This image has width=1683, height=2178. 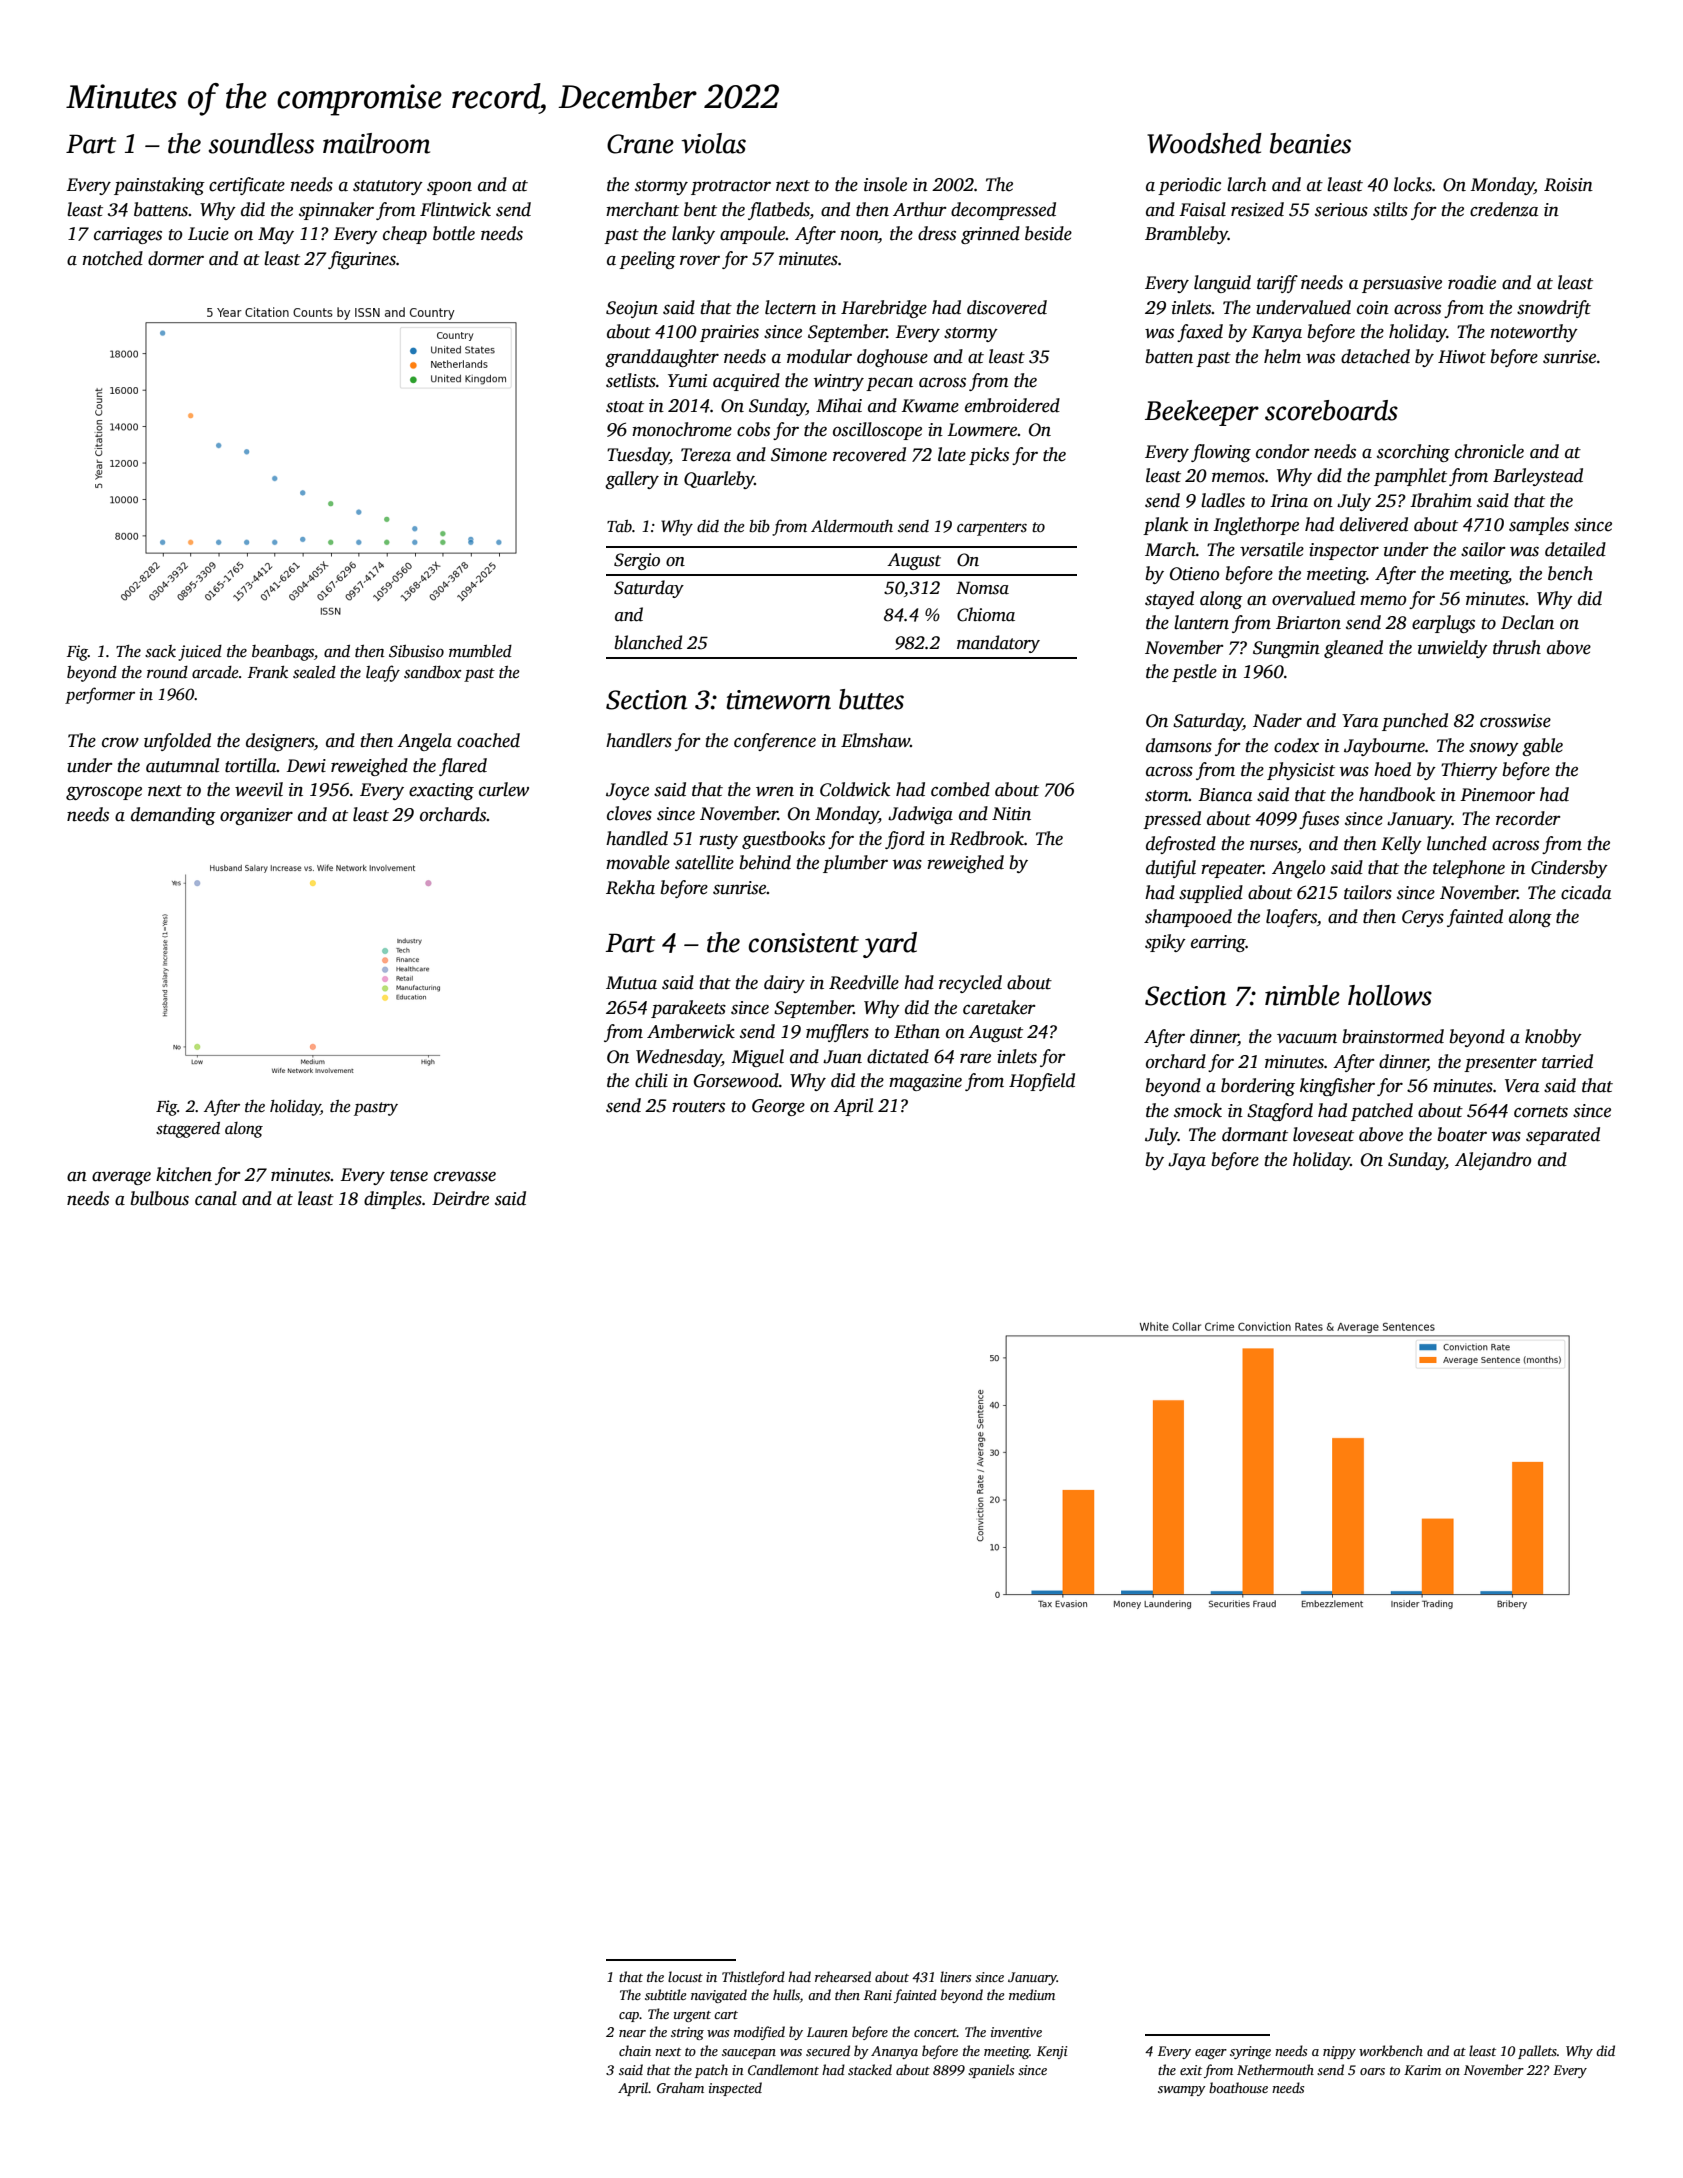 What do you see at coordinates (629, 2017) in the image?
I see `cap` at bounding box center [629, 2017].
